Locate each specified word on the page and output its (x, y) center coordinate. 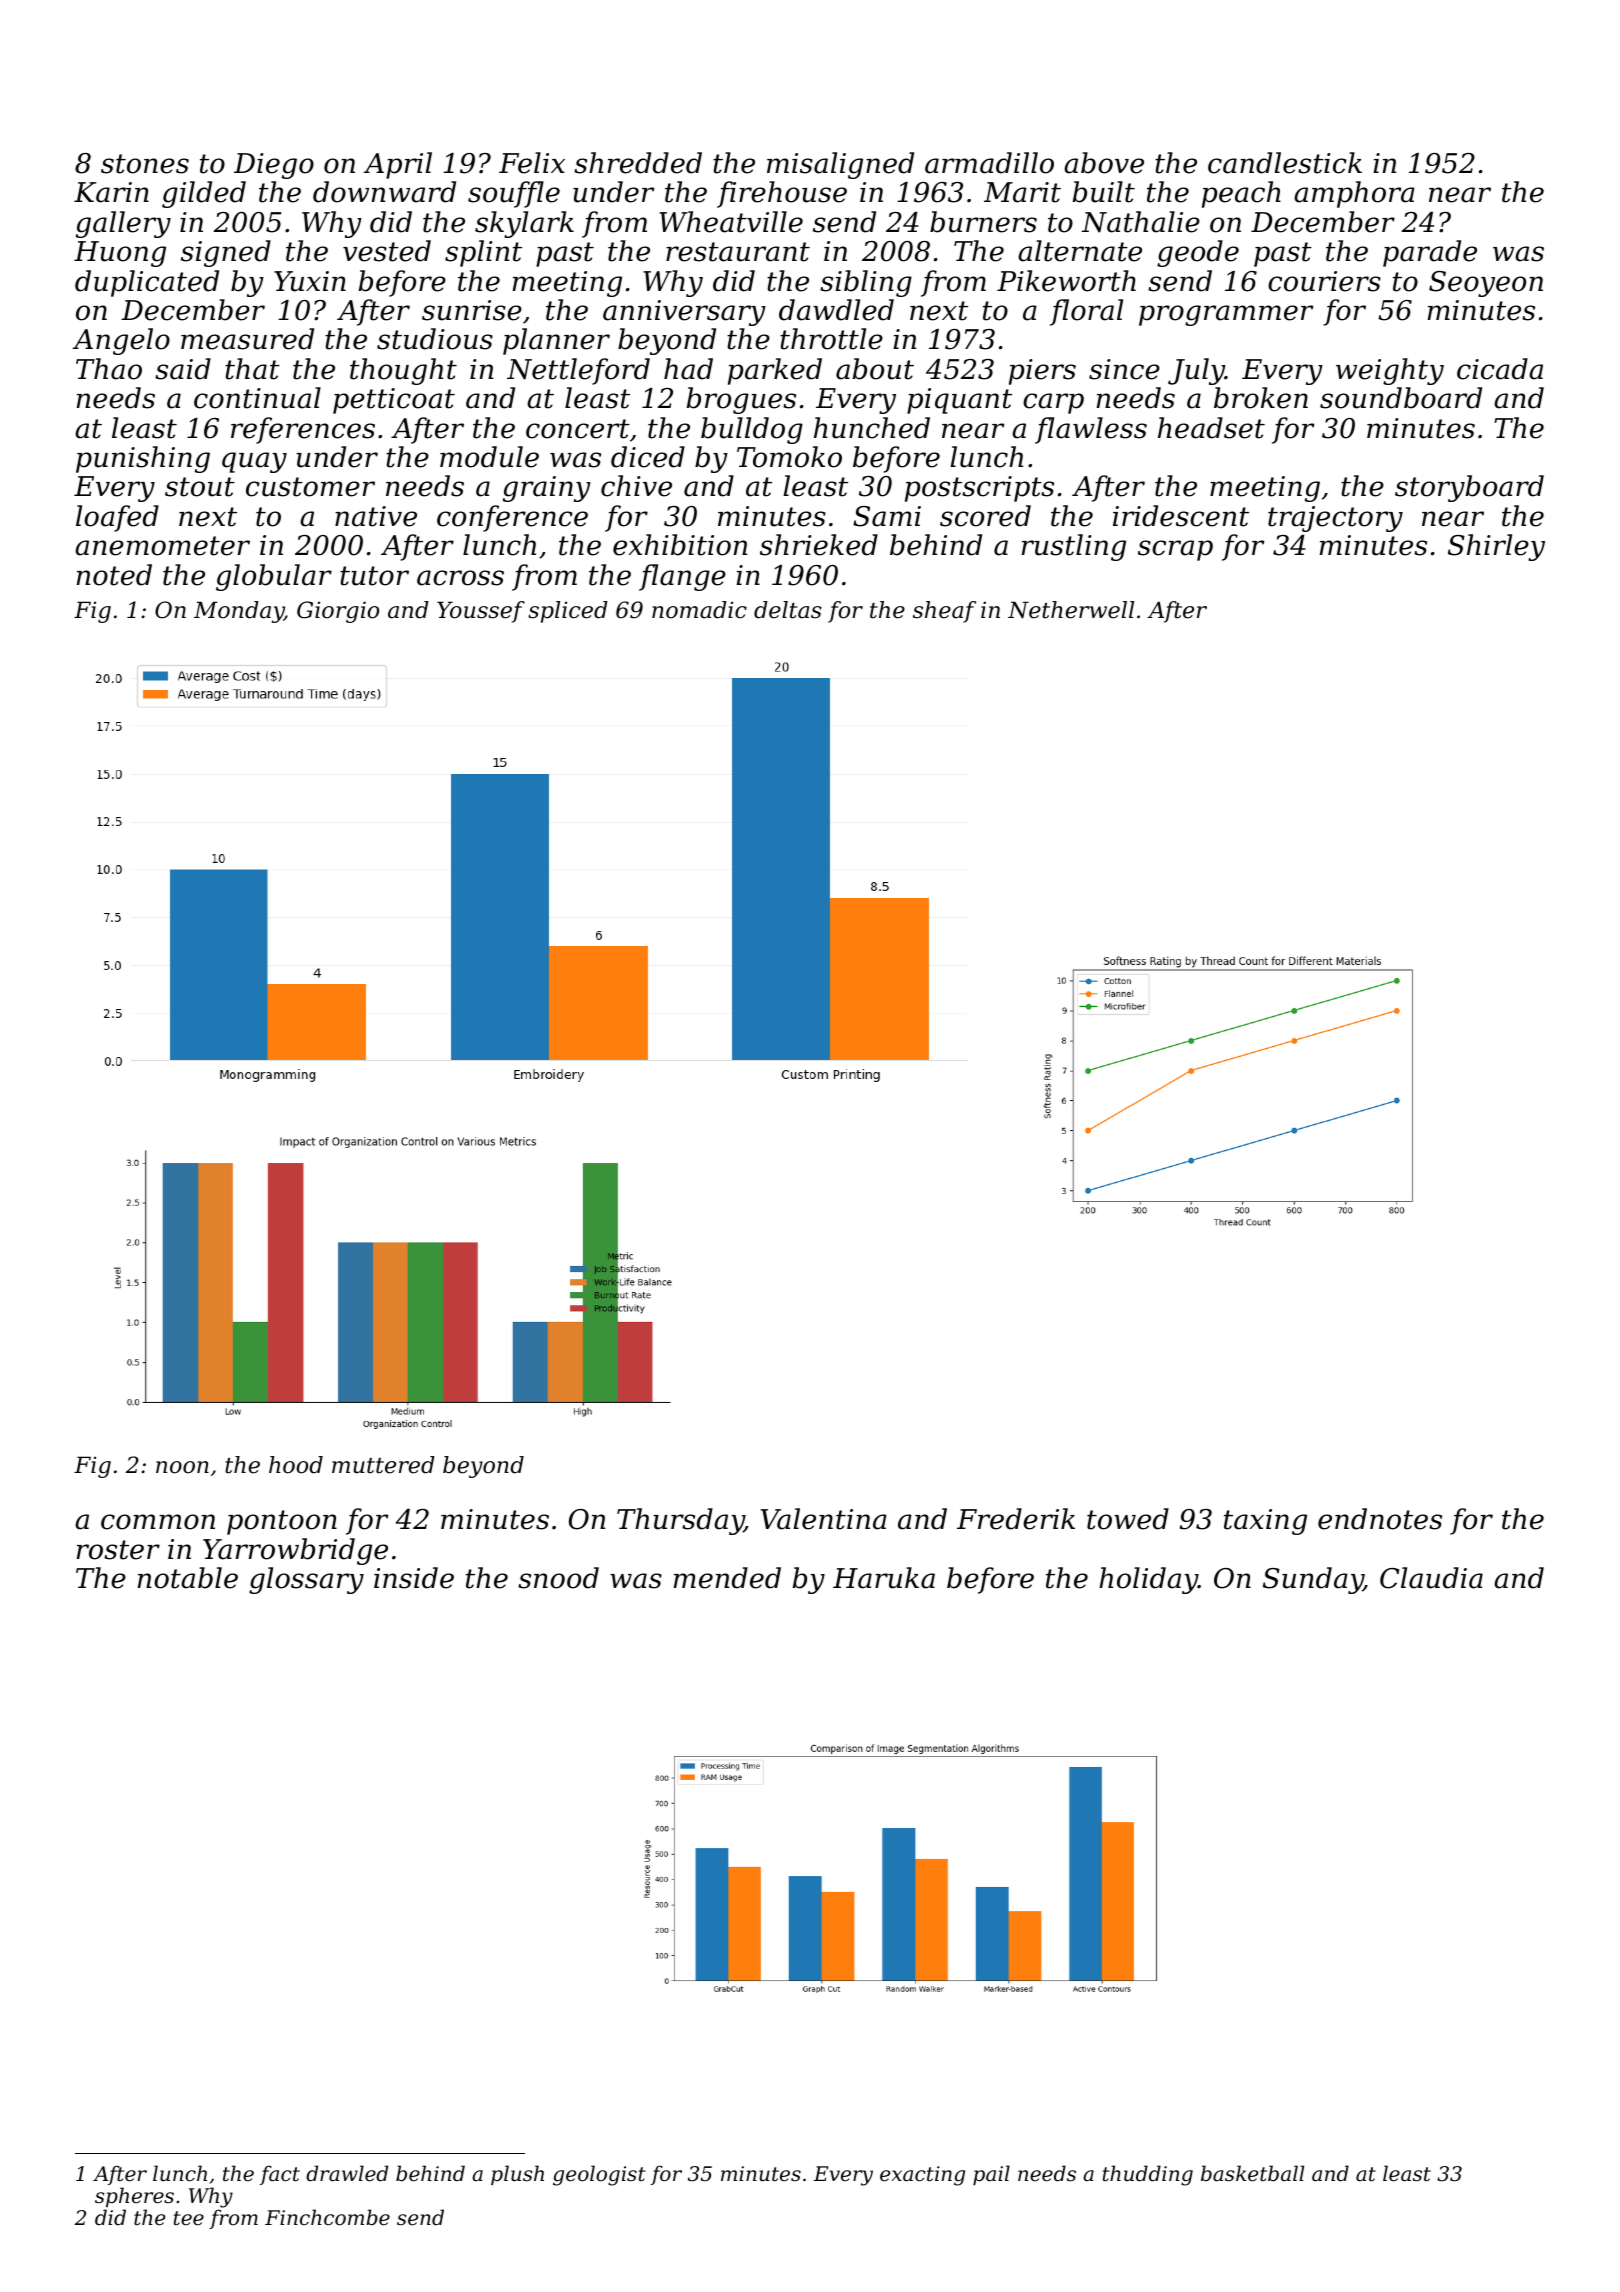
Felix (532, 163)
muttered (383, 1465)
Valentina (824, 1519)
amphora (1354, 194)
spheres (134, 2197)
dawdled (836, 310)
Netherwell (1071, 610)
